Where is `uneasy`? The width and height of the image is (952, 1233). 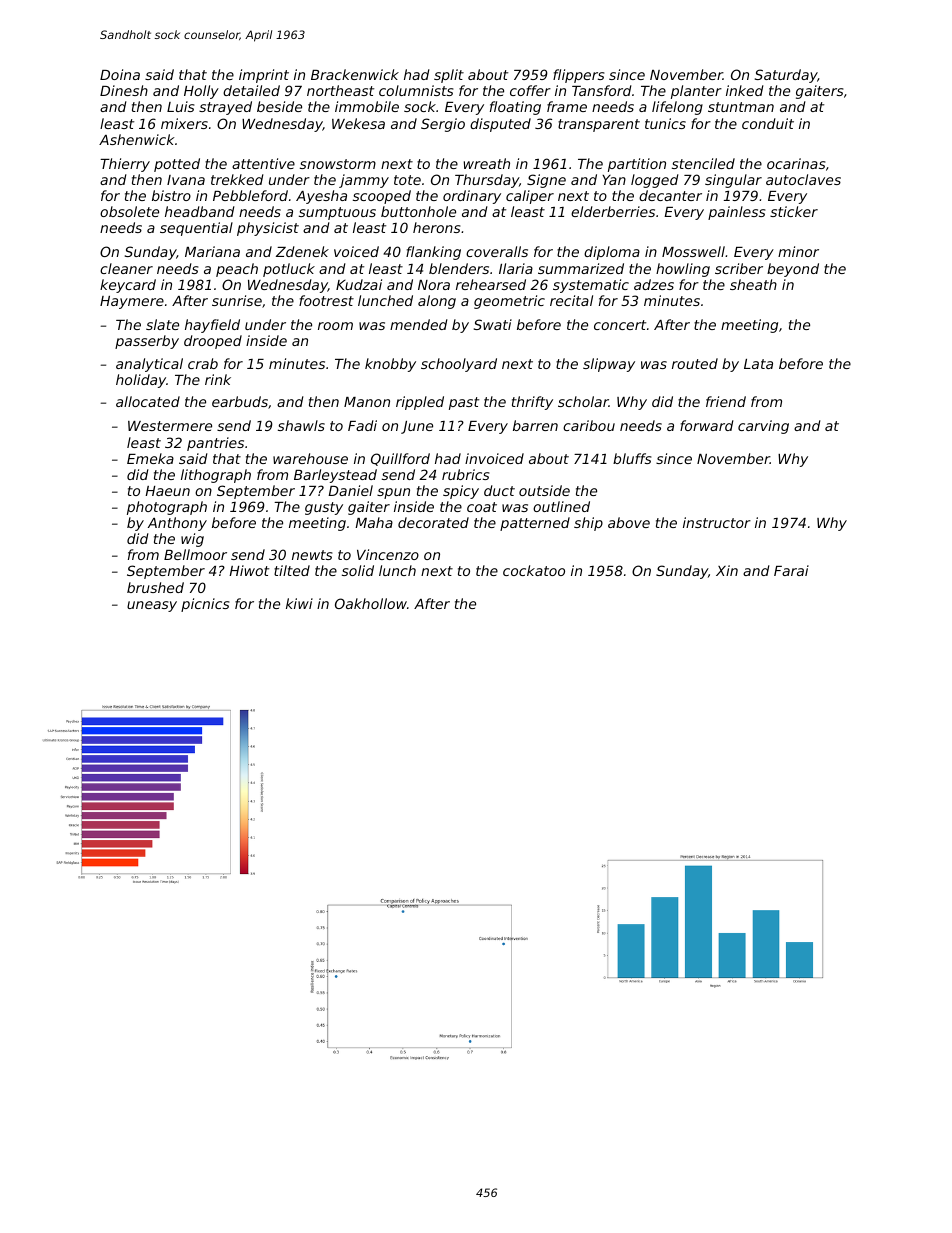
uneasy is located at coordinates (152, 606).
